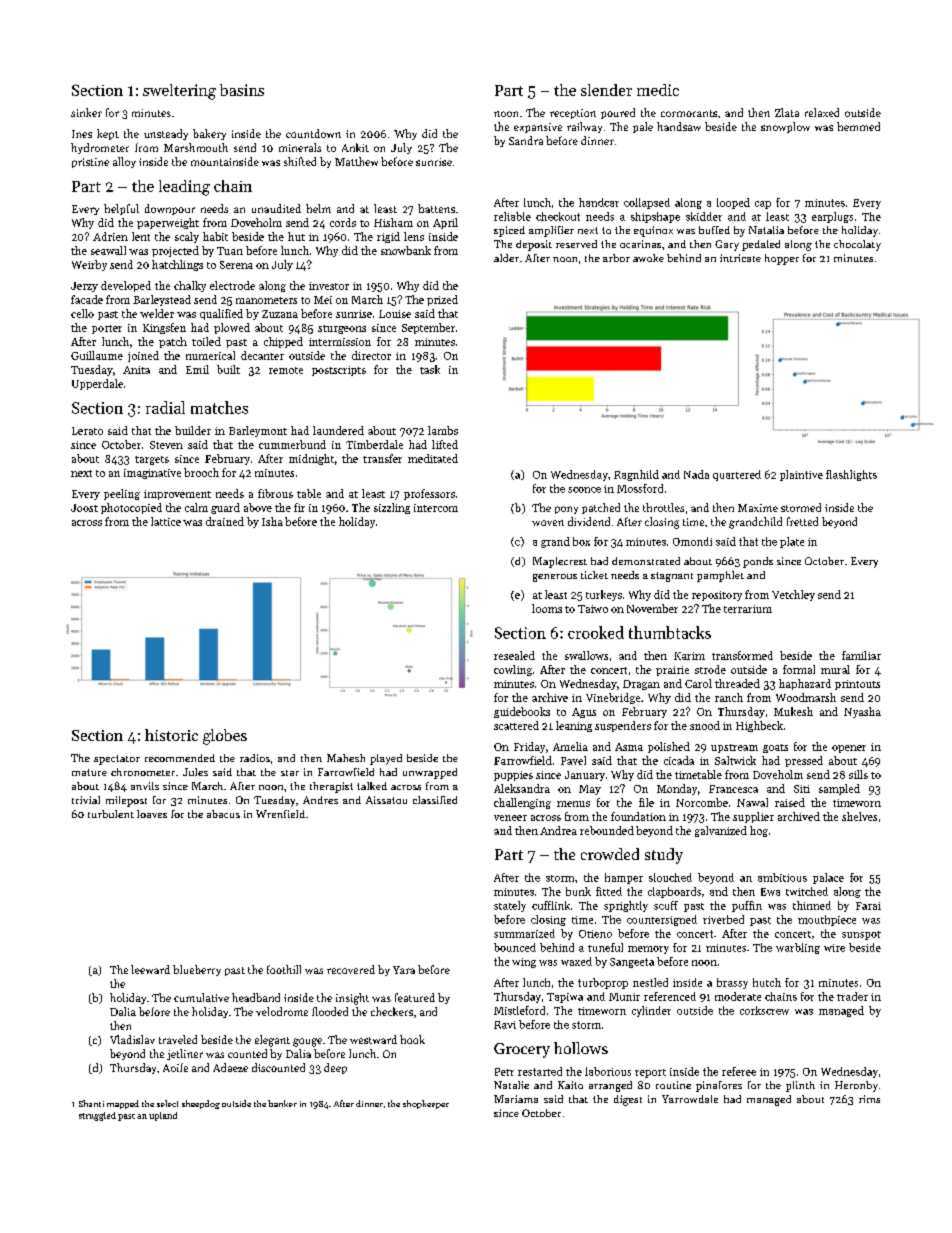 This screenshot has width=952, height=1233. What do you see at coordinates (787, 112) in the screenshot?
I see `Zlata` at bounding box center [787, 112].
